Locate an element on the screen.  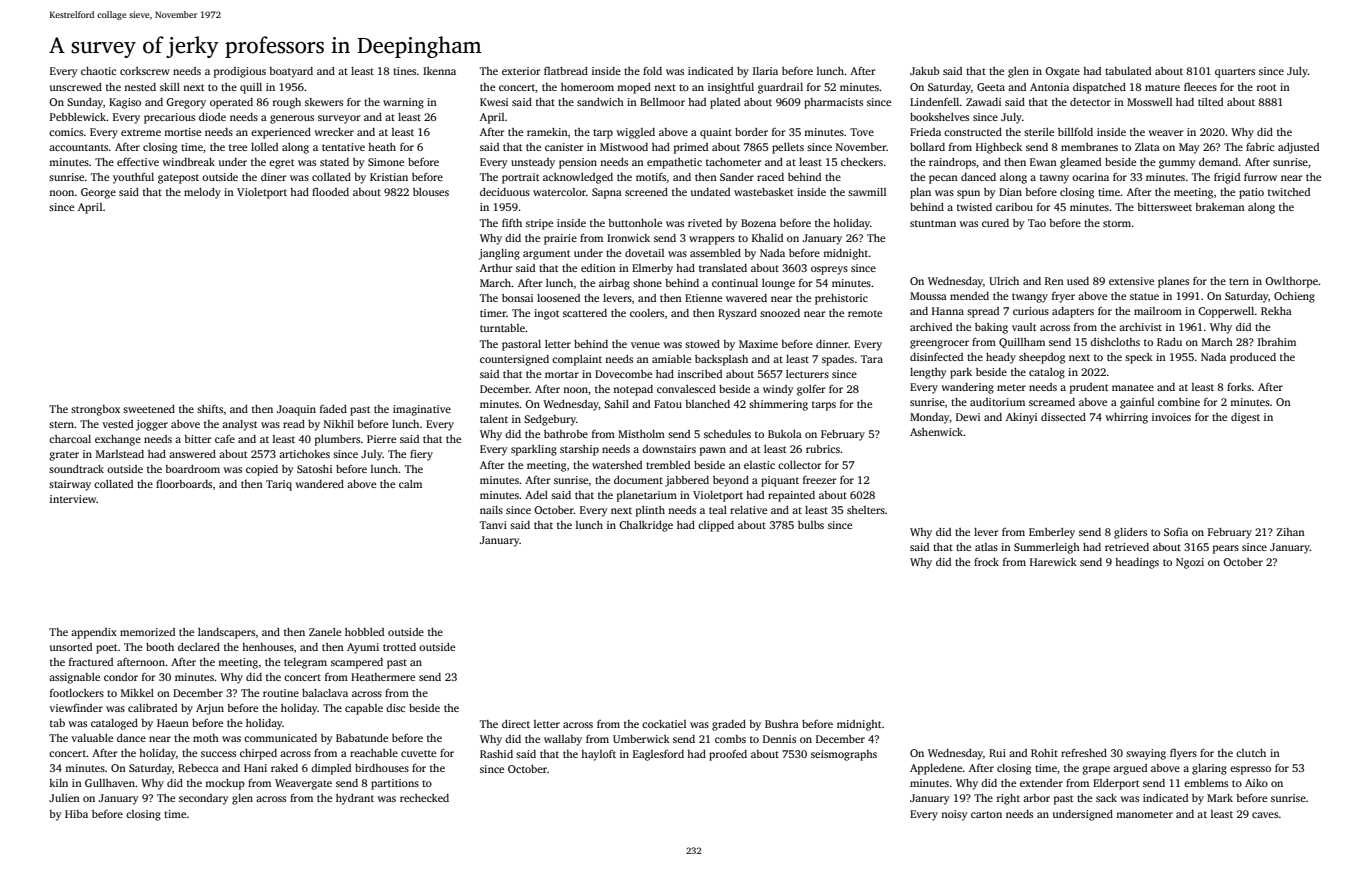
jangling is located at coordinates (499, 254).
